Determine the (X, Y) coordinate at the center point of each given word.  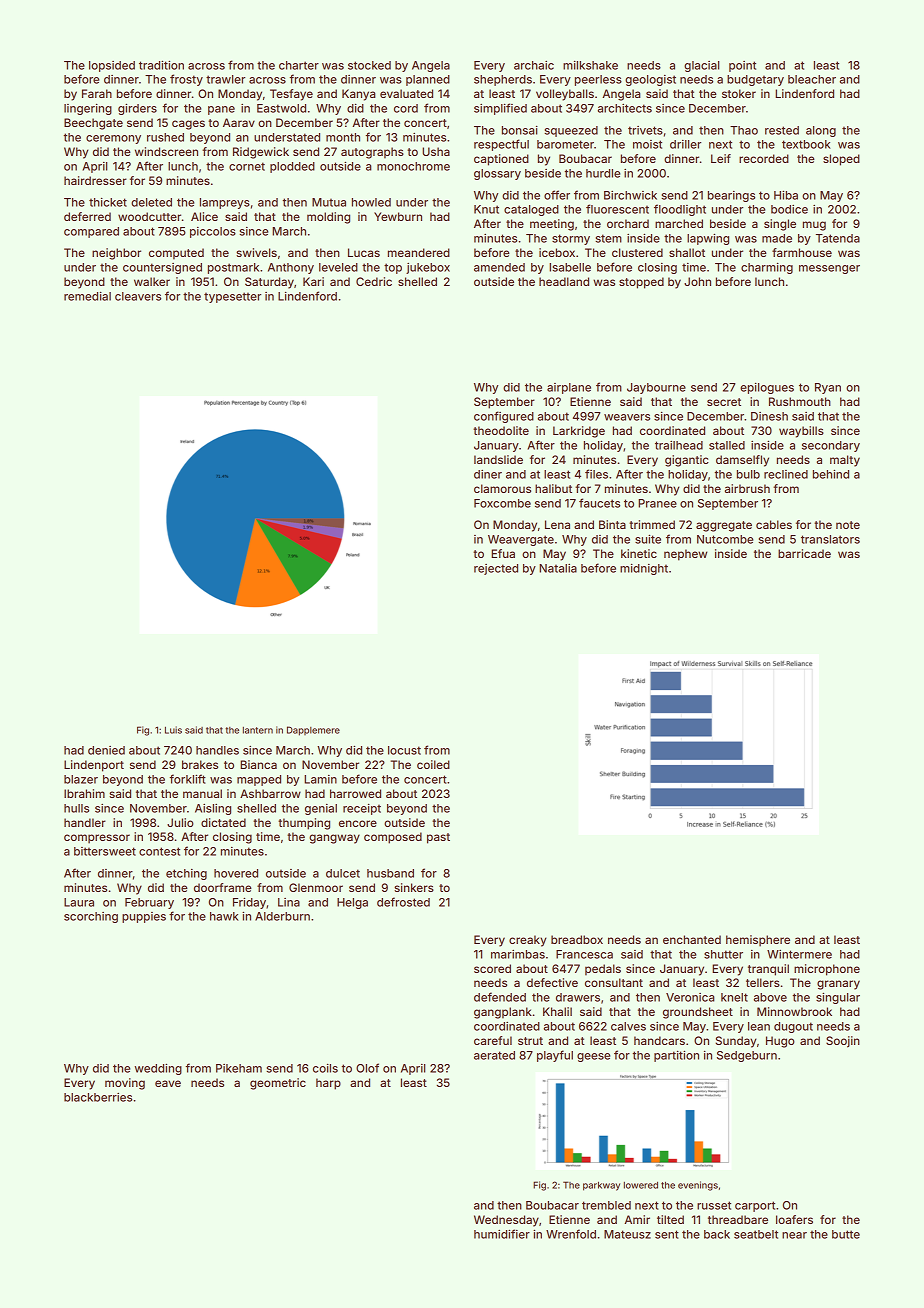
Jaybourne (656, 388)
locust (404, 750)
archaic (534, 65)
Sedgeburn (747, 1056)
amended (499, 267)
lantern (258, 730)
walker (152, 281)
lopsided (112, 66)
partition (676, 1056)
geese (593, 1057)
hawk (224, 916)
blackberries (98, 1097)
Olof (367, 1068)
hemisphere (758, 941)
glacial (701, 66)
